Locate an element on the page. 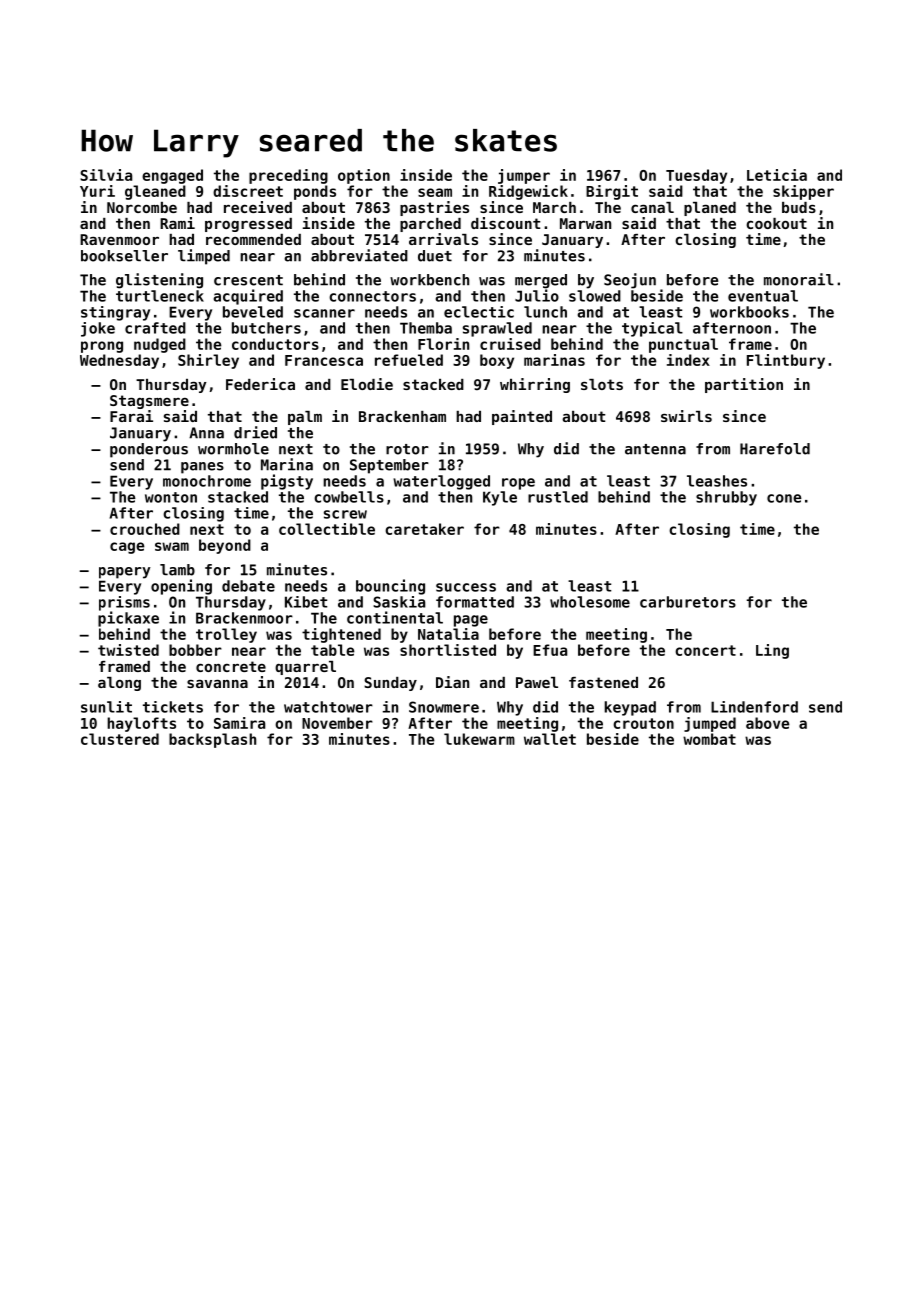 The image size is (924, 1308). wonton is located at coordinates (171, 497).
